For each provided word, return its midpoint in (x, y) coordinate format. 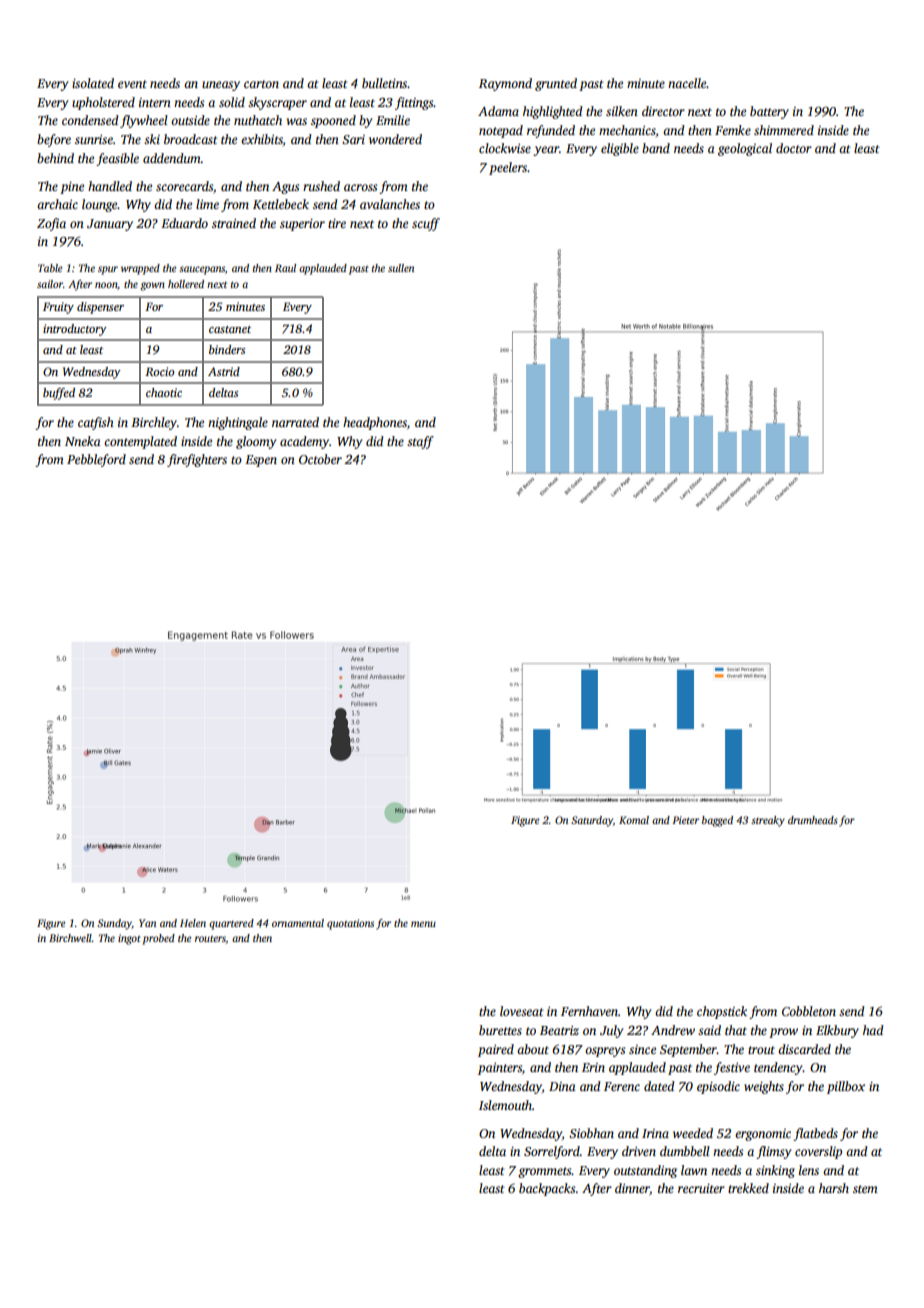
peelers (508, 168)
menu (423, 924)
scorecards (184, 186)
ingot (129, 939)
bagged (717, 821)
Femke (733, 130)
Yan (147, 923)
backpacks (547, 1189)
